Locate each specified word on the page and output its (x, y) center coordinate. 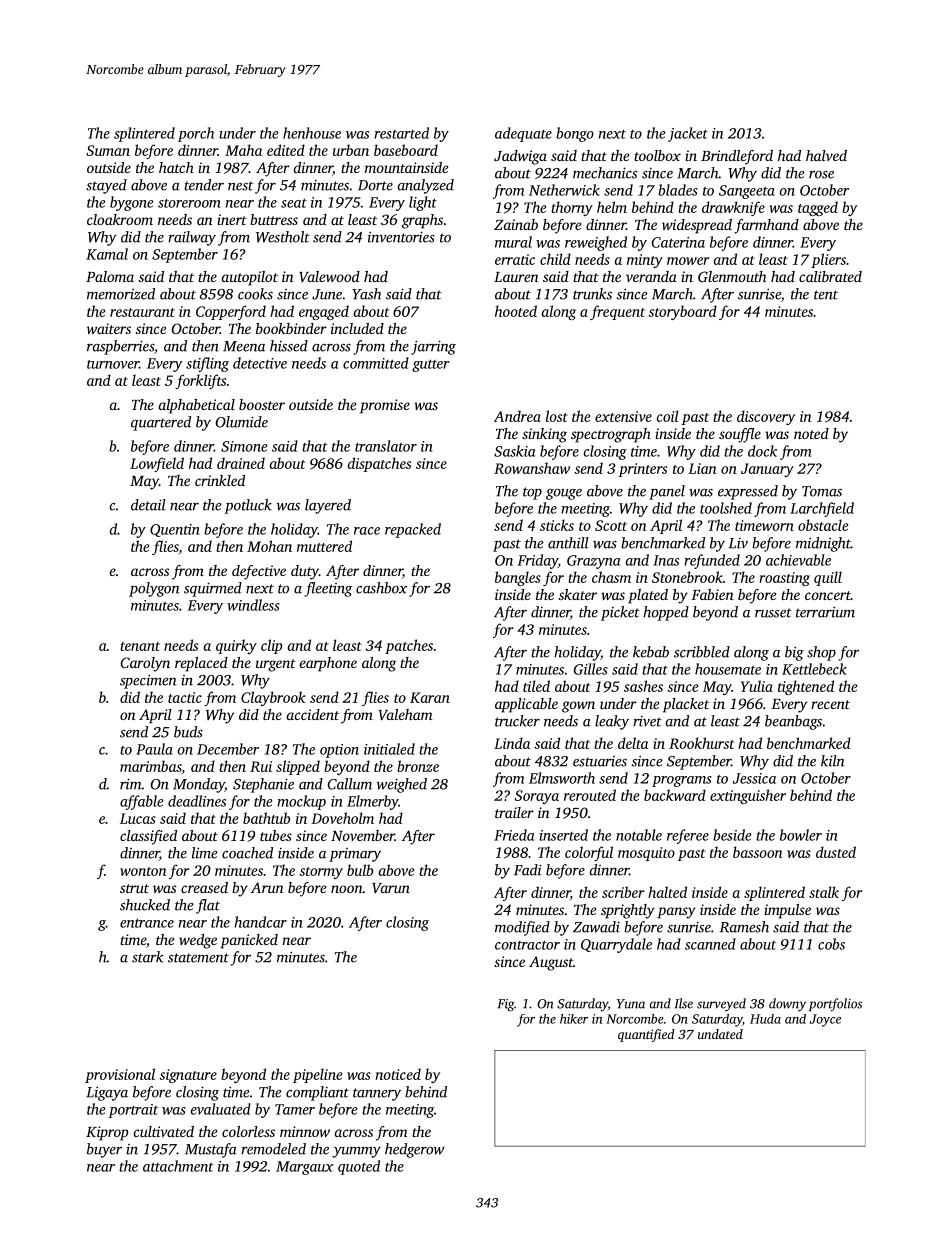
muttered (324, 546)
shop (821, 653)
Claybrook (273, 698)
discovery (766, 417)
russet (773, 613)
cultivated (164, 1131)
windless (253, 605)
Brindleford (737, 157)
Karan (430, 697)
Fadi (528, 870)
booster (262, 404)
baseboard (406, 150)
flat (208, 906)
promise (385, 406)
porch (196, 134)
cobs (831, 944)
